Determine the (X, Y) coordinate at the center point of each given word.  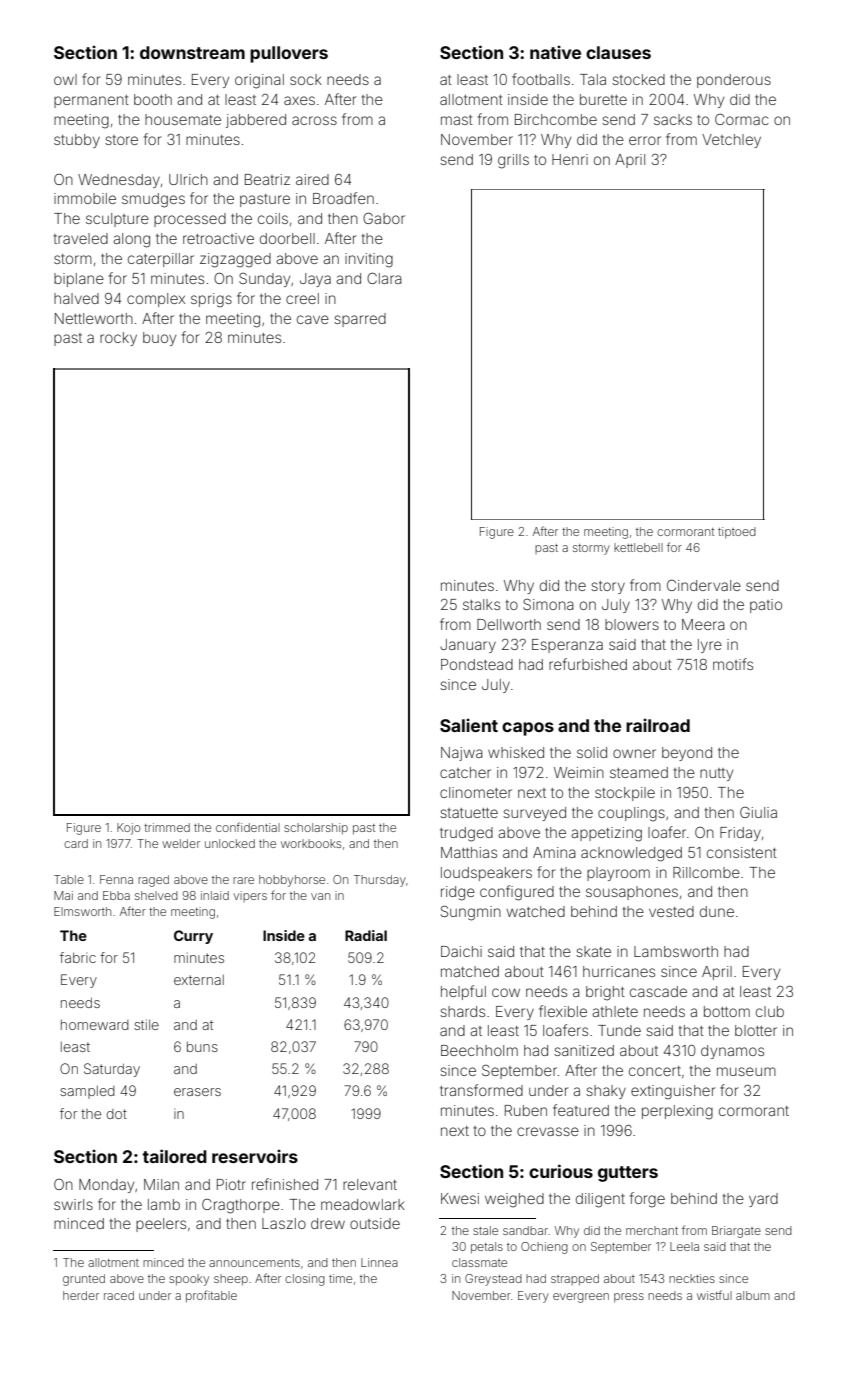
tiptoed (737, 533)
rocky (118, 339)
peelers (161, 1225)
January (468, 646)
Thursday (380, 881)
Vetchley (731, 141)
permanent (91, 101)
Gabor (384, 218)
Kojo (129, 829)
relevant (370, 1184)
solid (592, 752)
